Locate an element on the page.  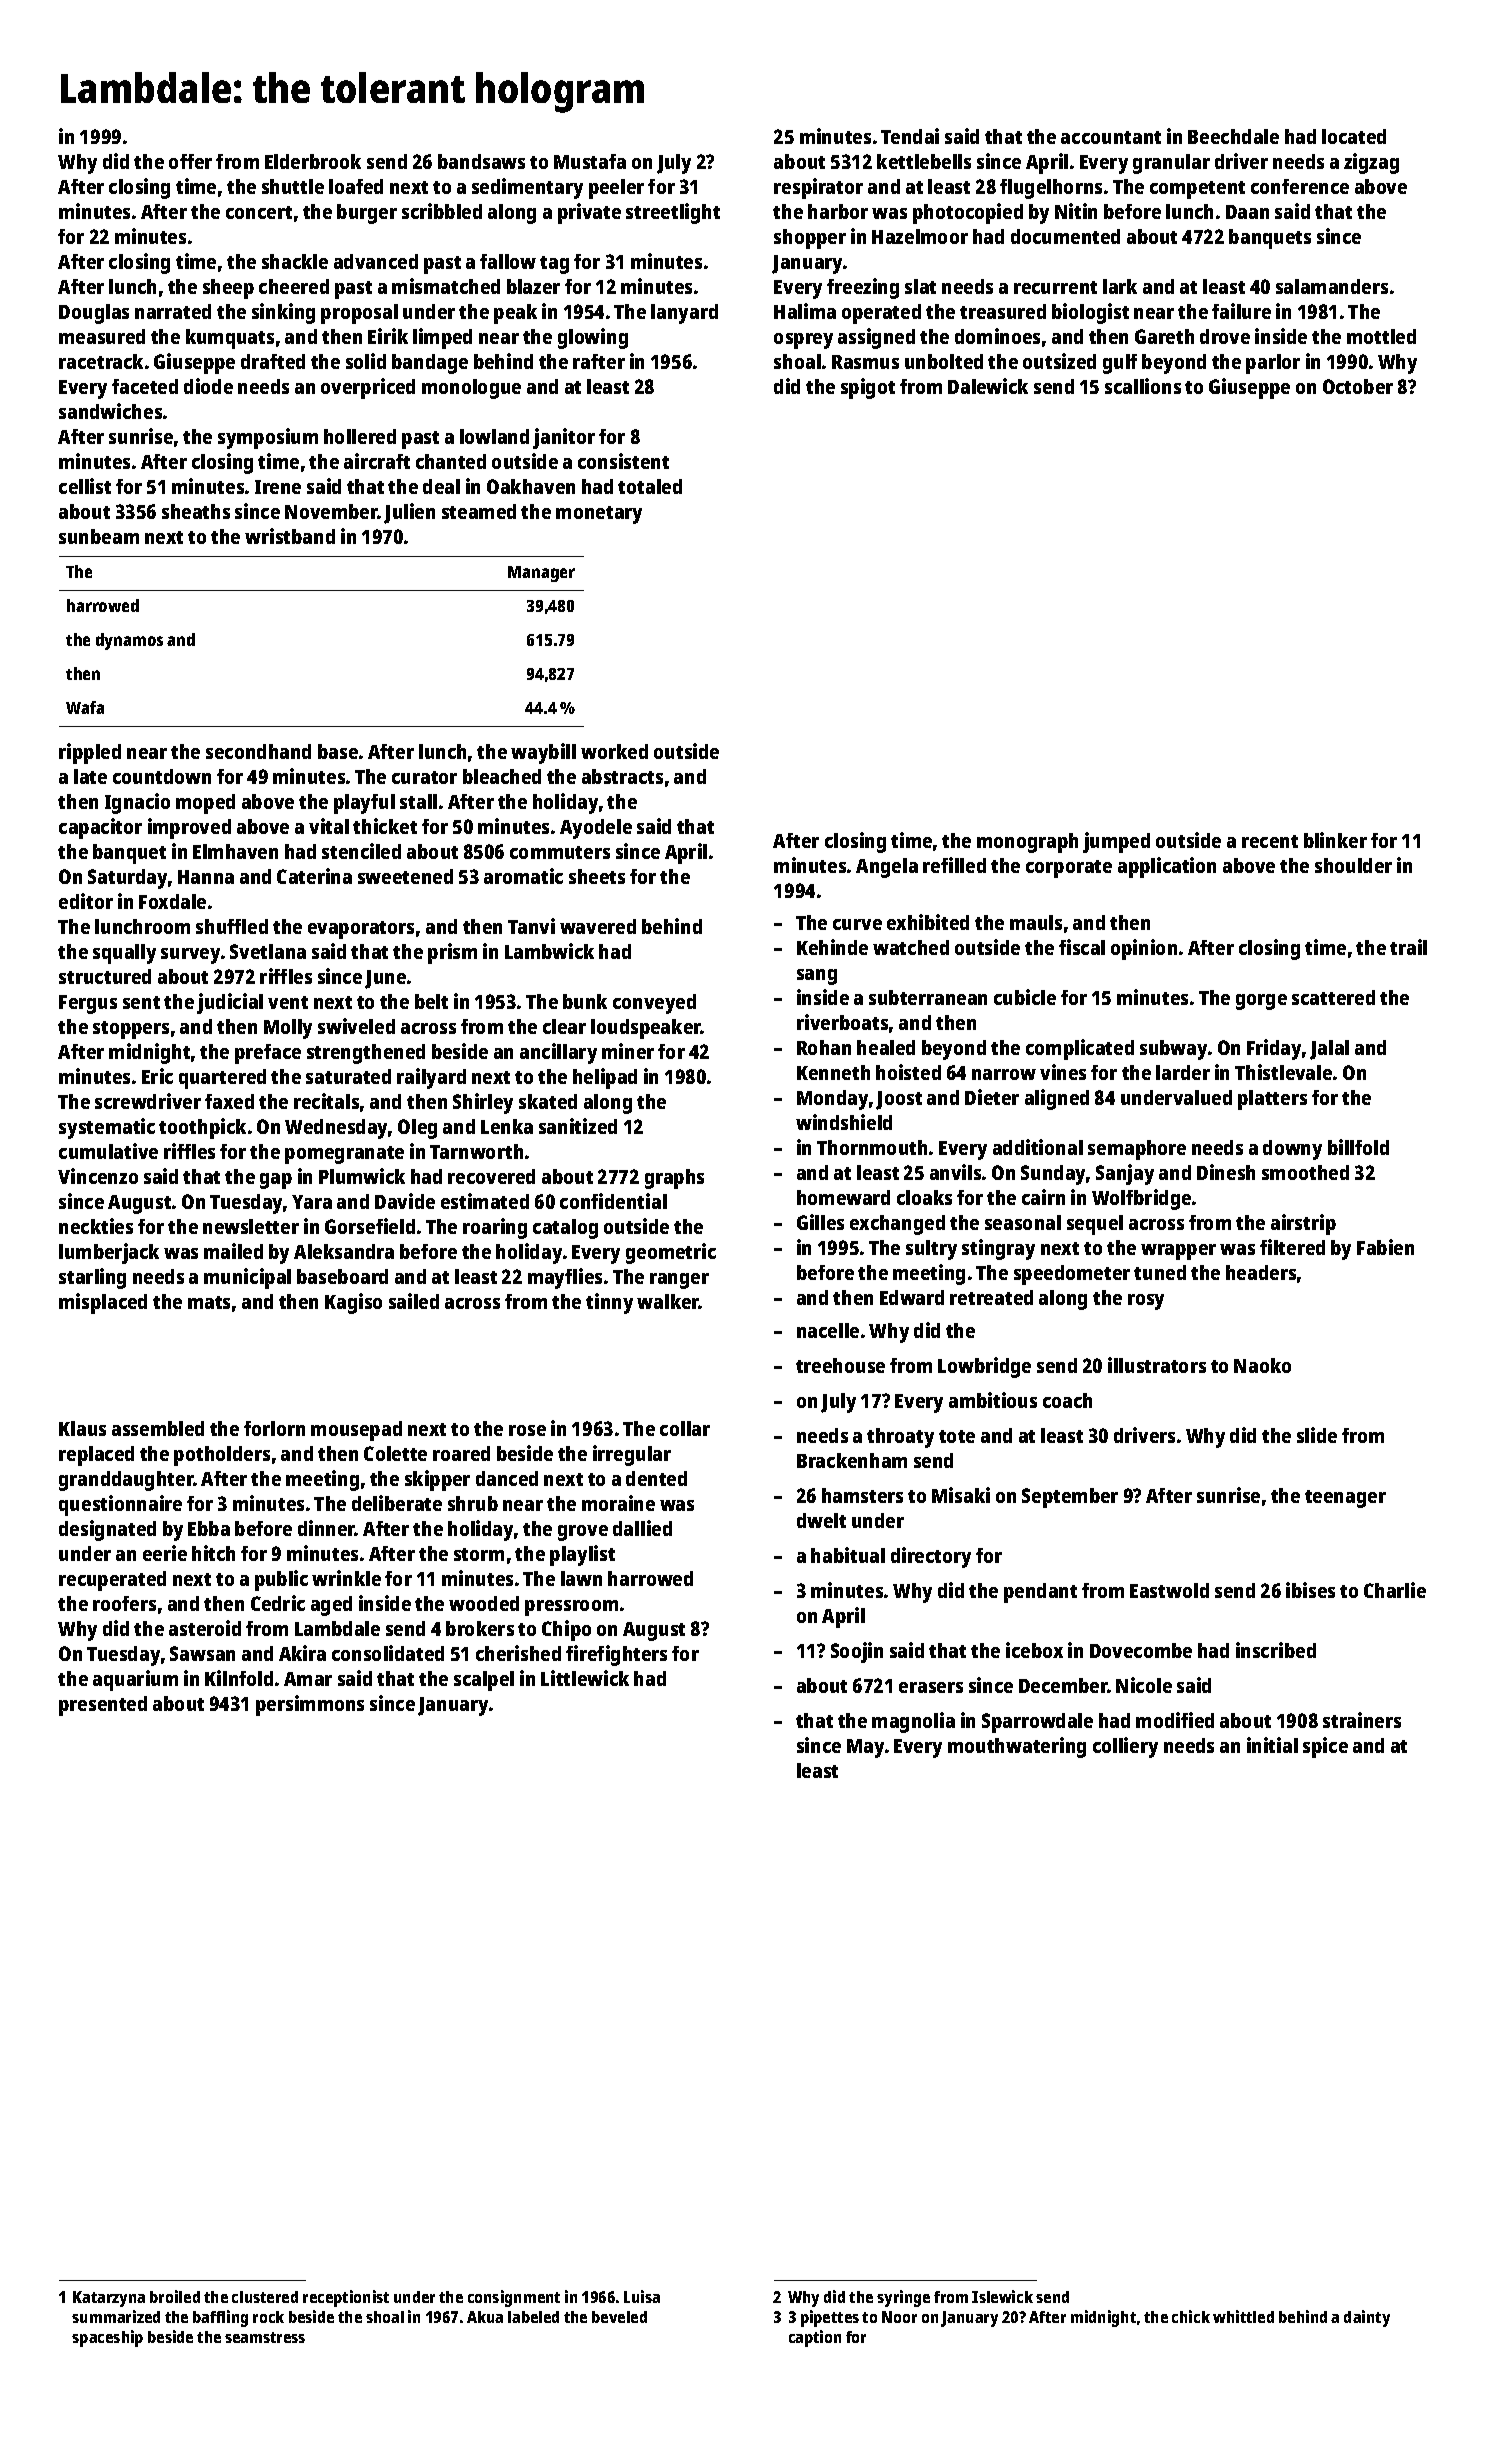
strainers is located at coordinates (1362, 1720).
